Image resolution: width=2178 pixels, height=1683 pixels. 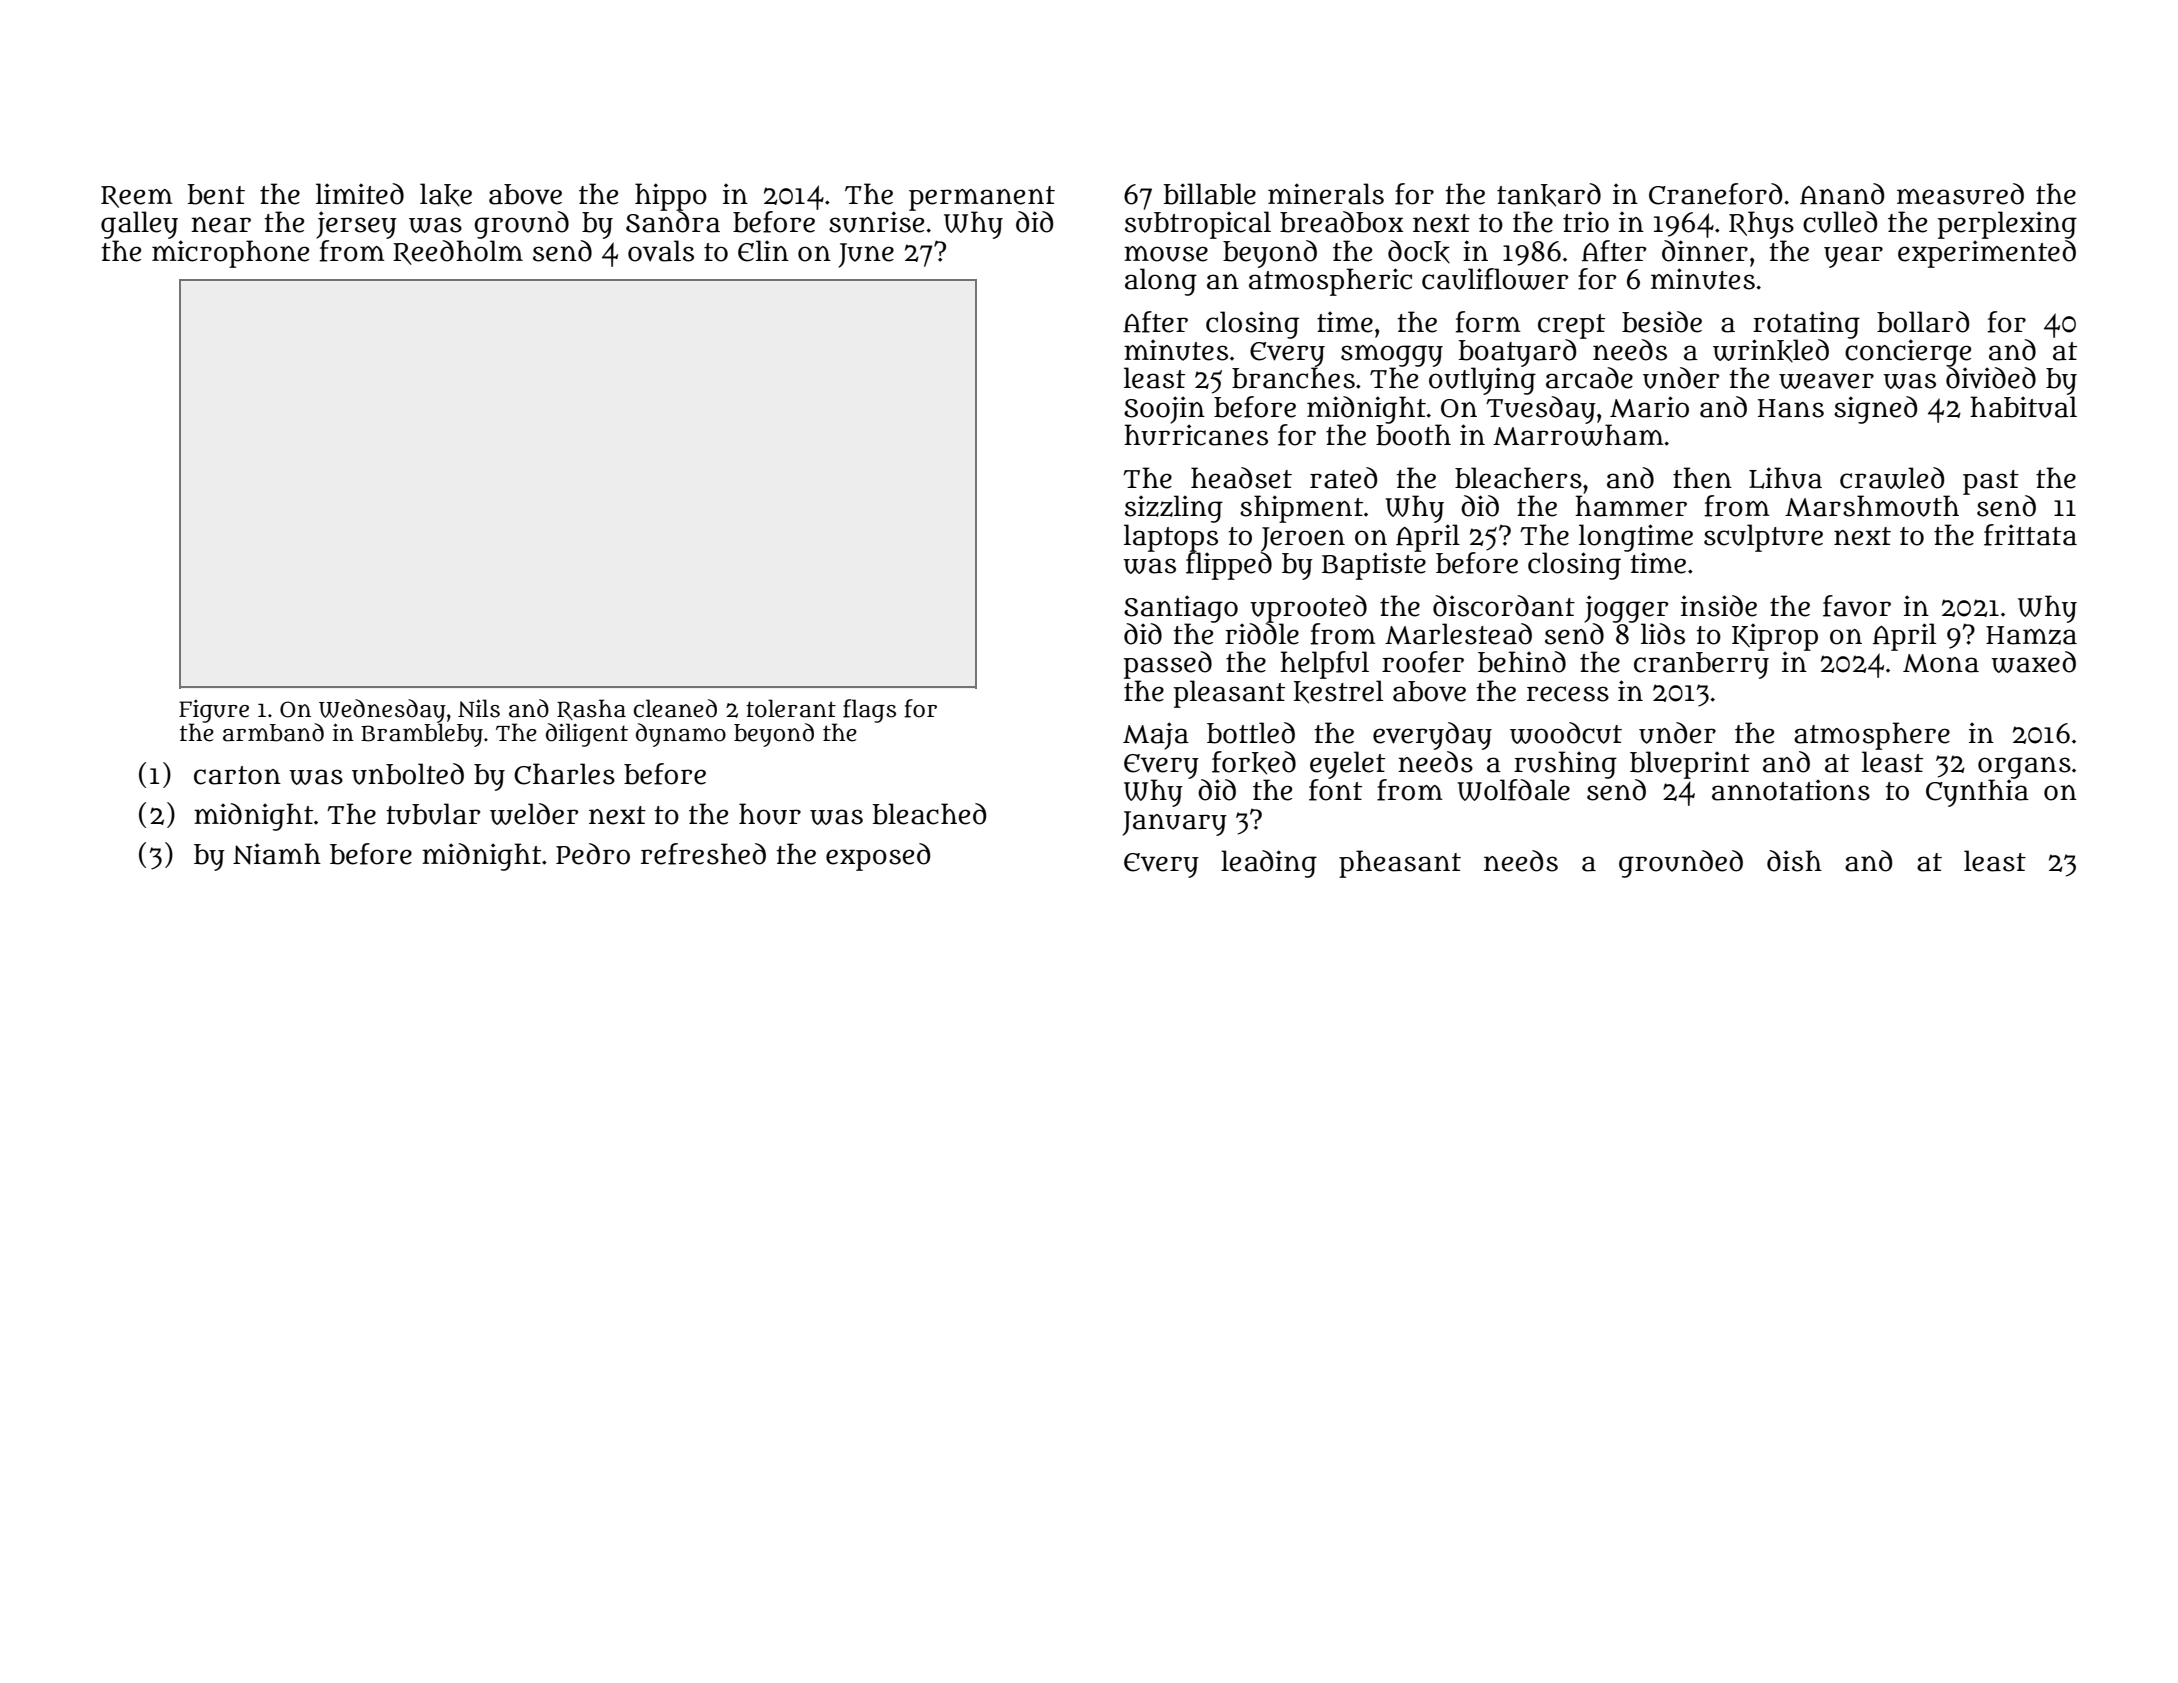 I want to click on June, so click(x=866, y=255).
